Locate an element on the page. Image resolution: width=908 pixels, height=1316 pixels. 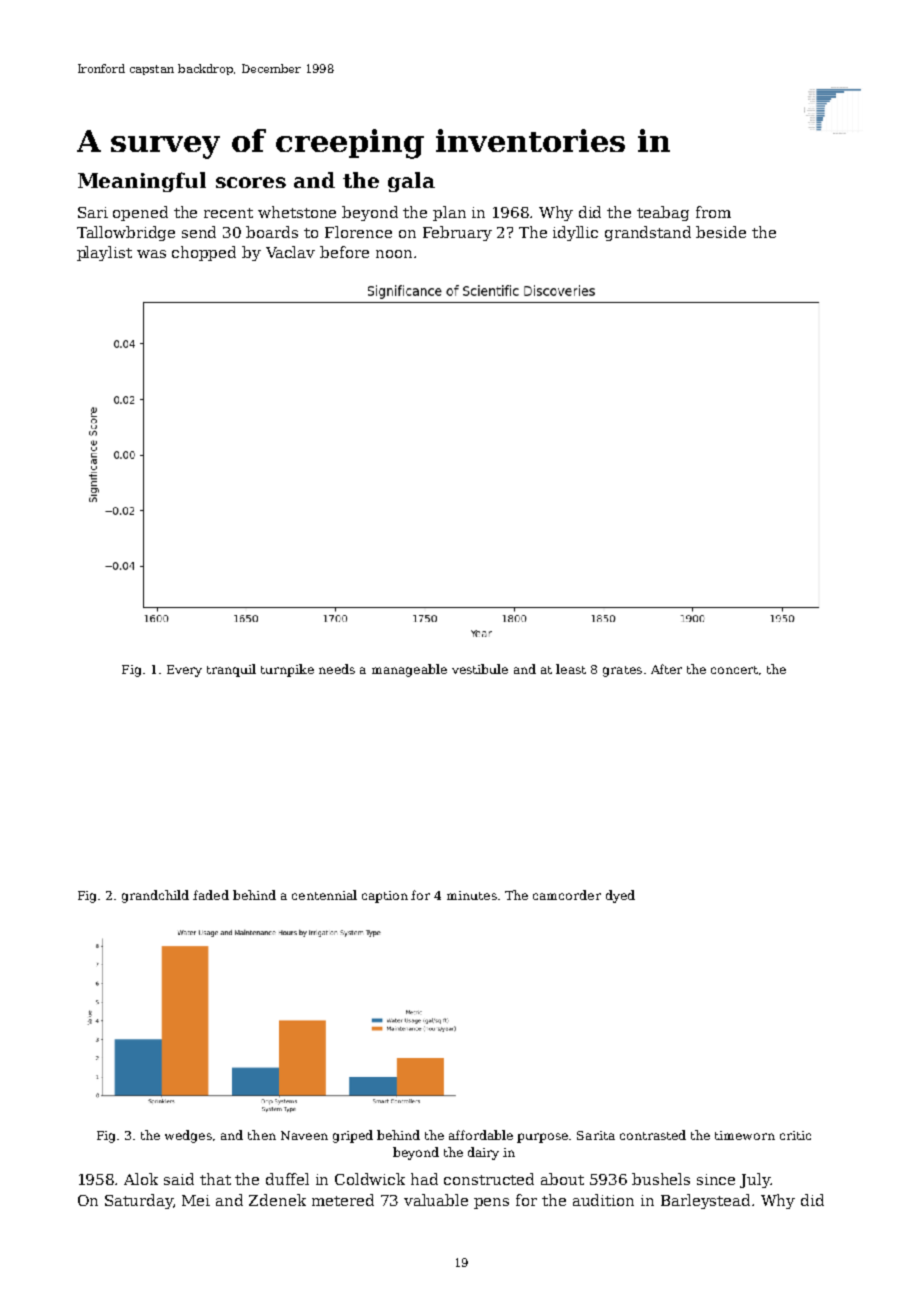
vestibule is located at coordinates (480, 669).
